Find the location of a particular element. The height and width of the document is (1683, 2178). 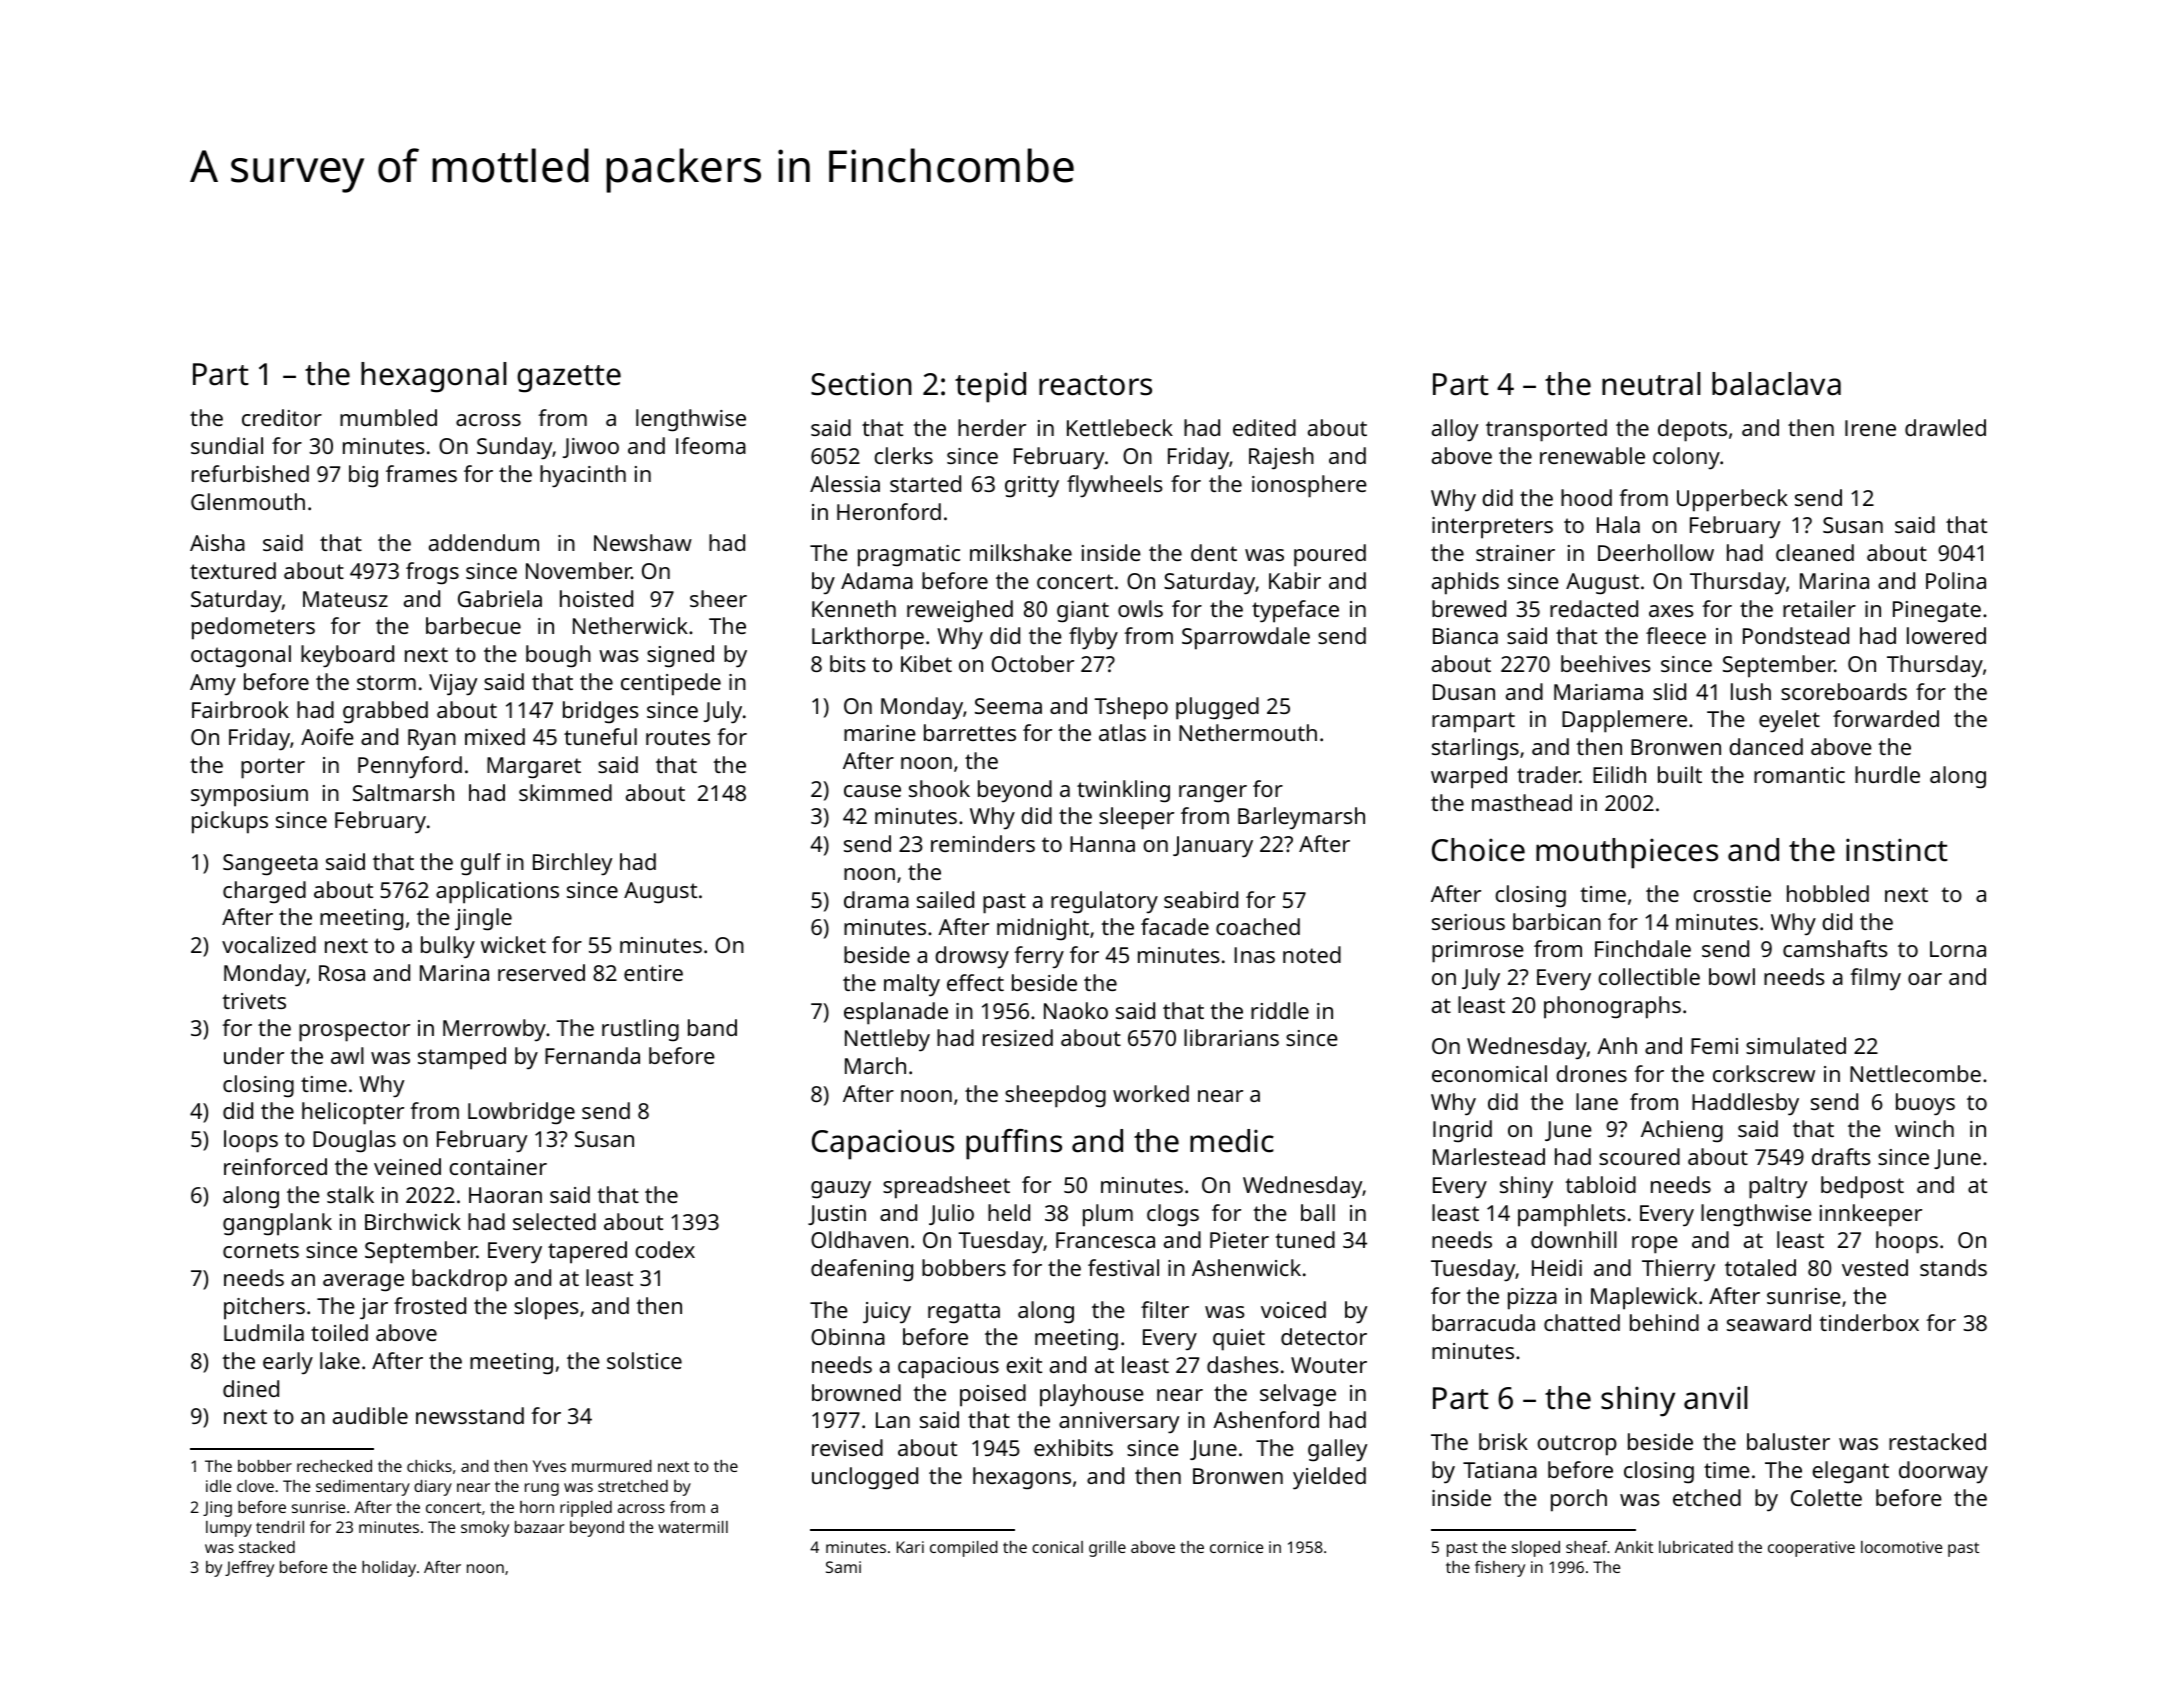

reserved is located at coordinates (541, 972).
